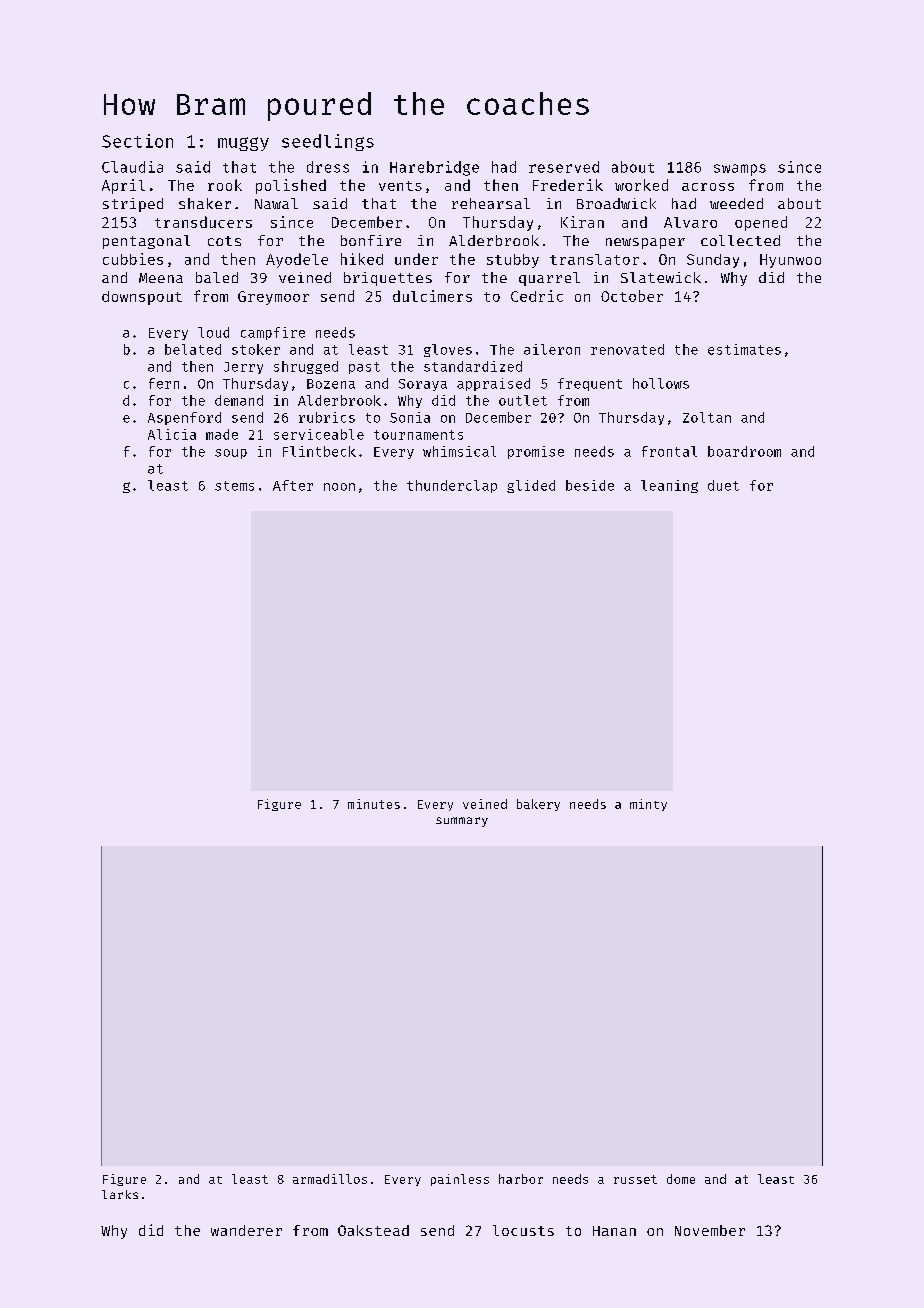 This screenshot has height=1308, width=924. Describe the element at coordinates (137, 141) in the screenshot. I see `Section` at that location.
